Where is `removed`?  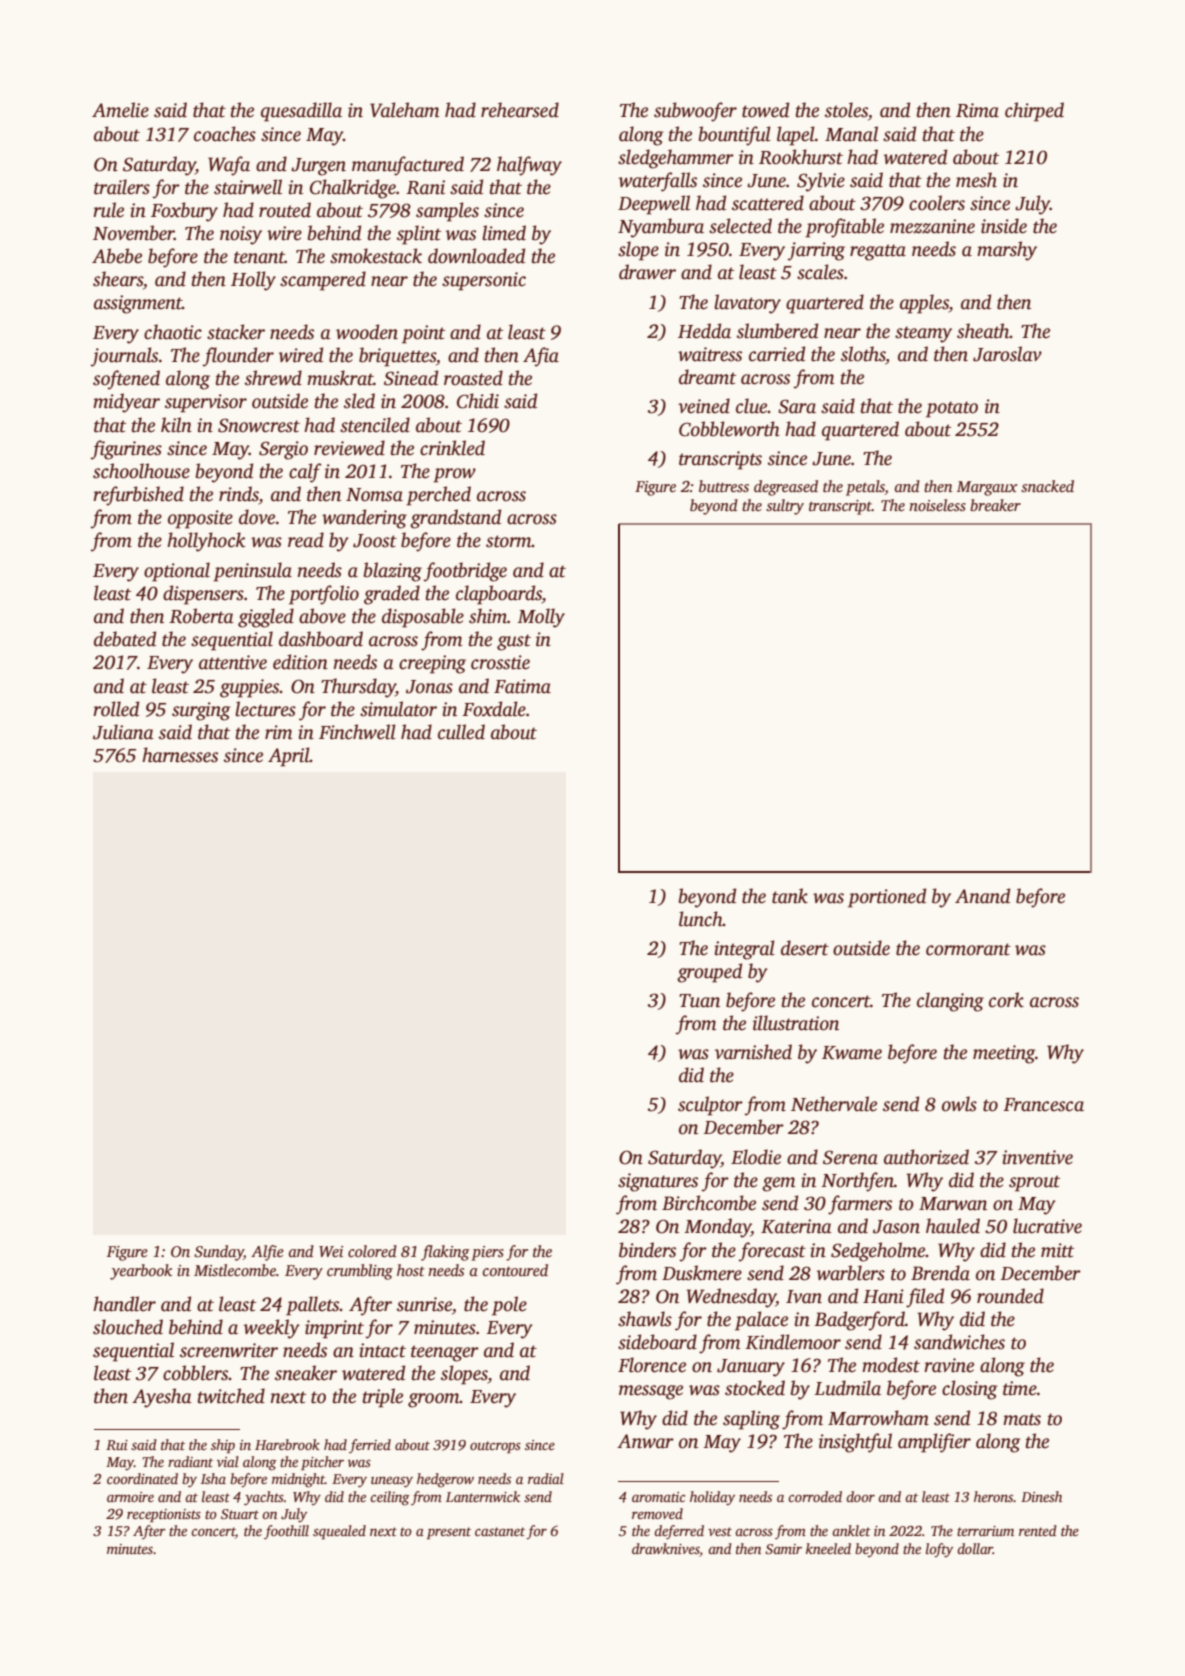 removed is located at coordinates (657, 1513).
